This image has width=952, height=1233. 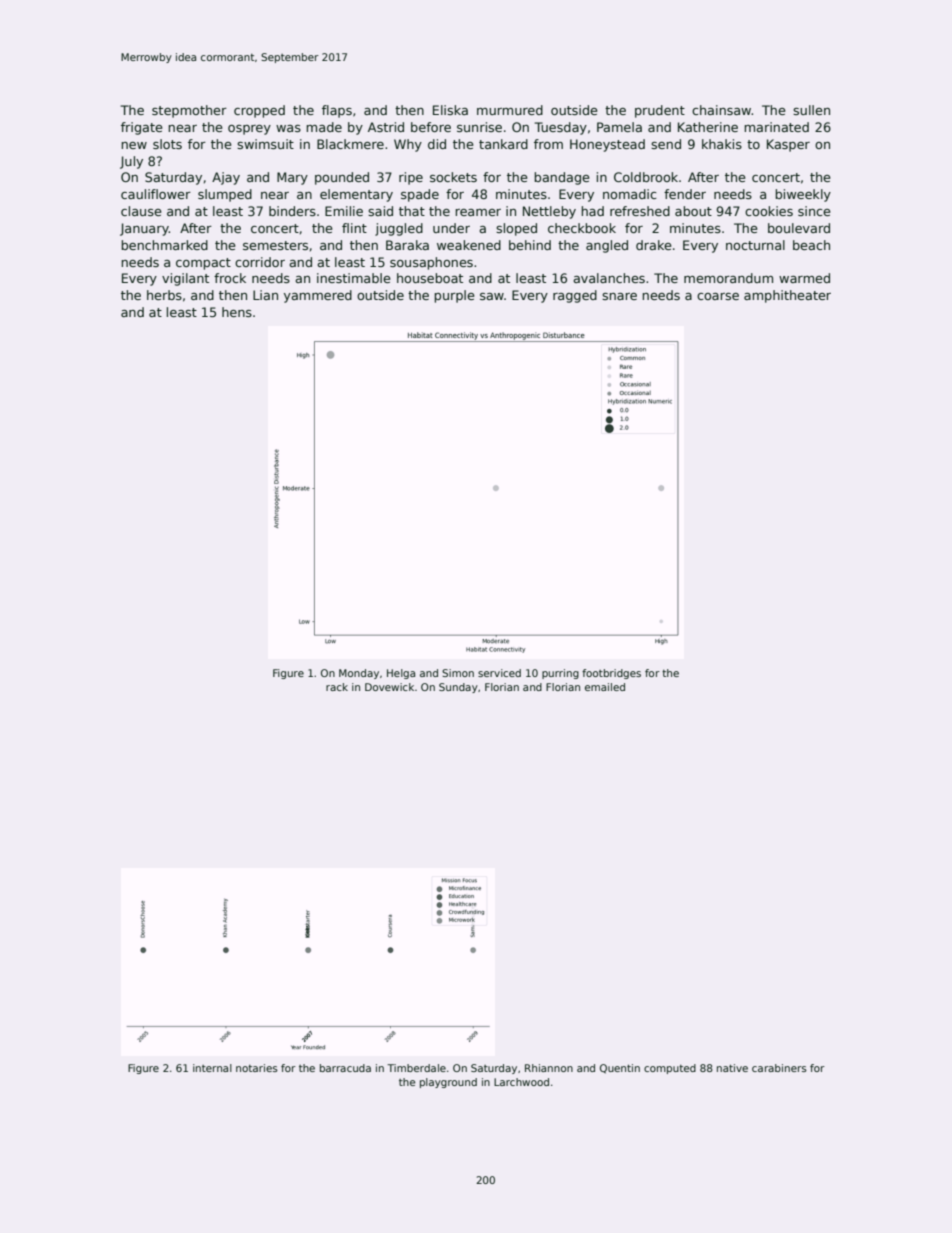 I want to click on stepmother, so click(x=189, y=111).
